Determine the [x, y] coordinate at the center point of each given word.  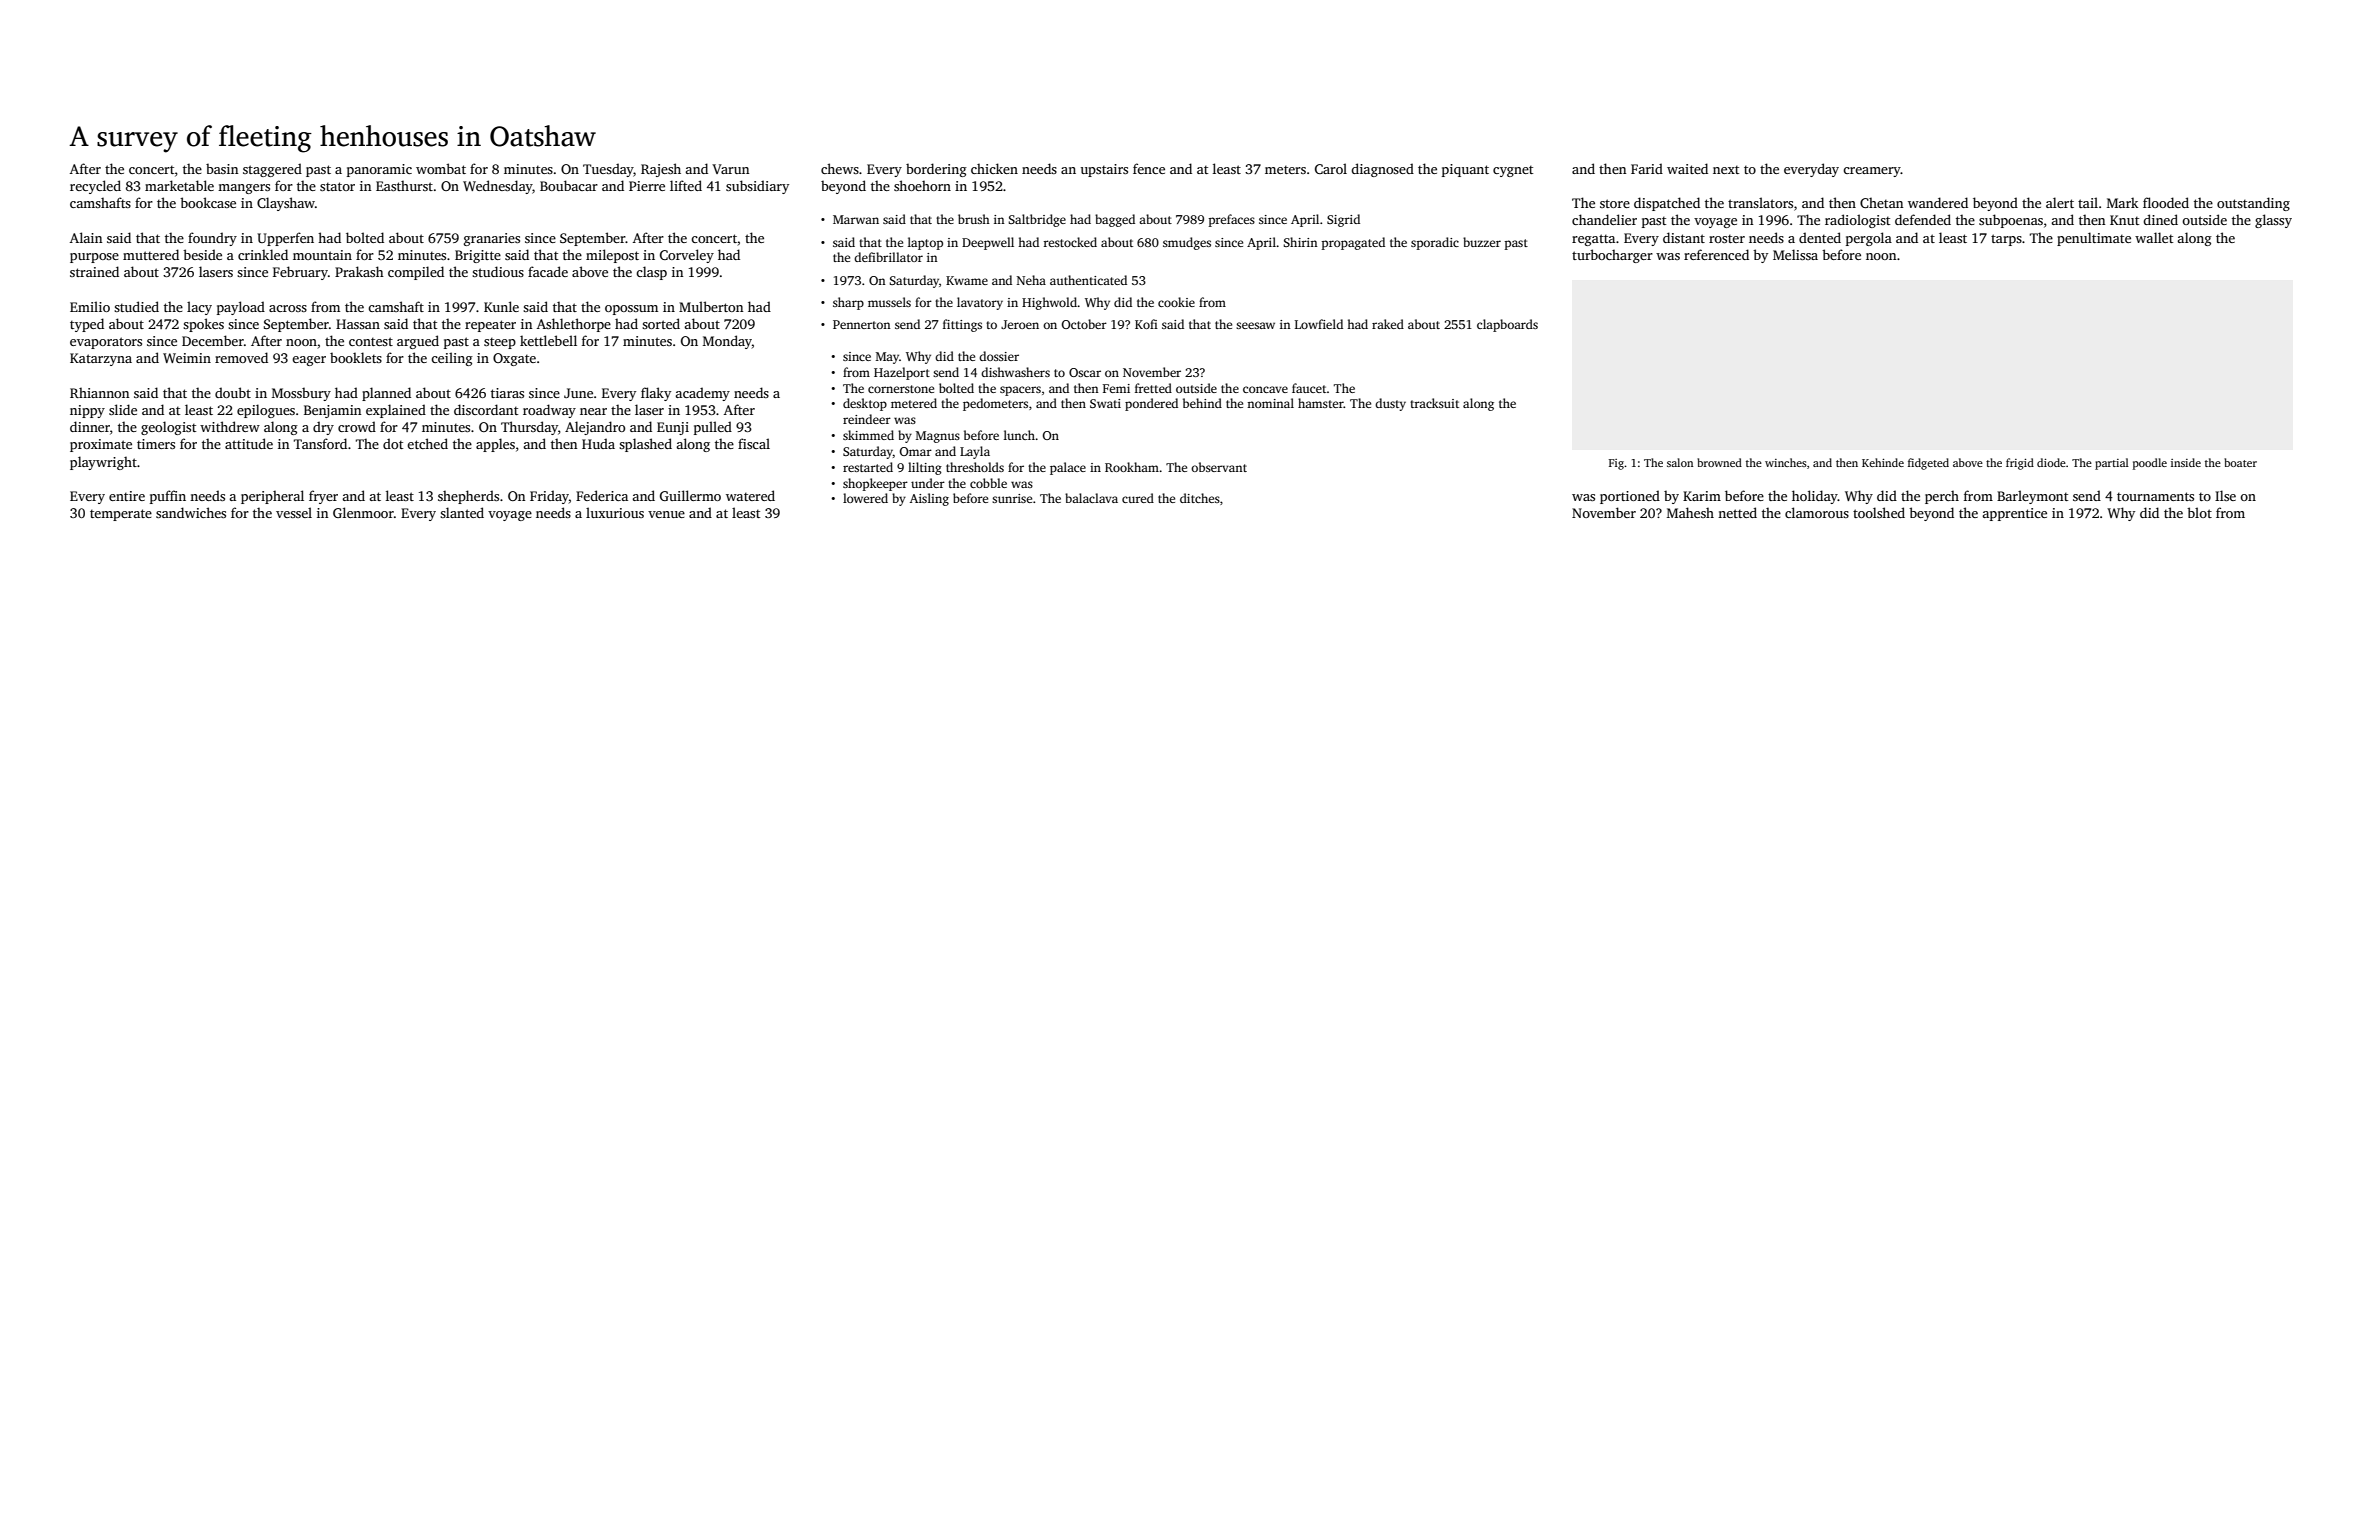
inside [2186, 462]
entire [127, 496]
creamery [1872, 172]
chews [840, 168]
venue [666, 514]
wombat [441, 168]
